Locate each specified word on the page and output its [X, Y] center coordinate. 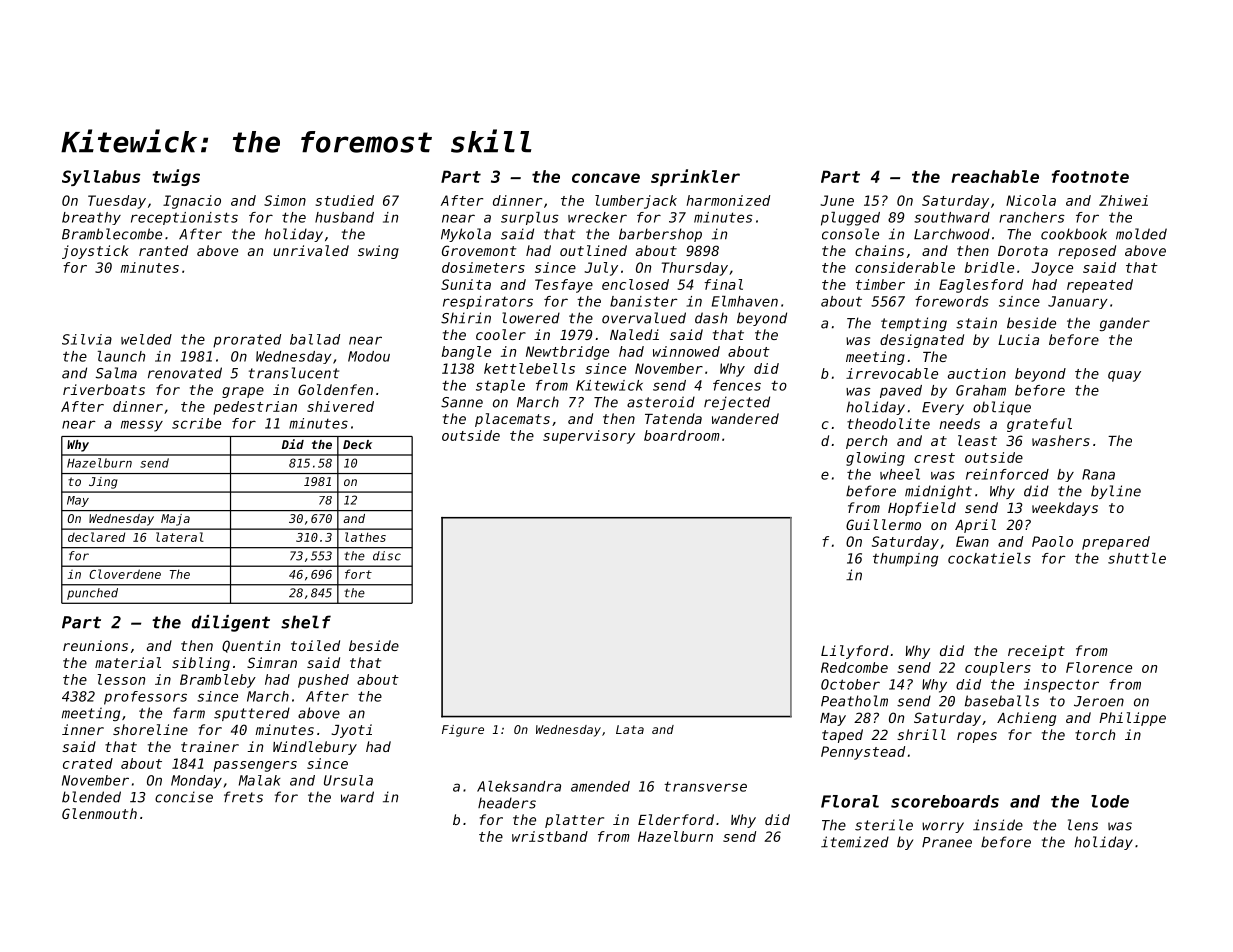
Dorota [1023, 251]
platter [574, 821]
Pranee [947, 842]
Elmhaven [745, 301]
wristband [550, 836]
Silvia [87, 339]
